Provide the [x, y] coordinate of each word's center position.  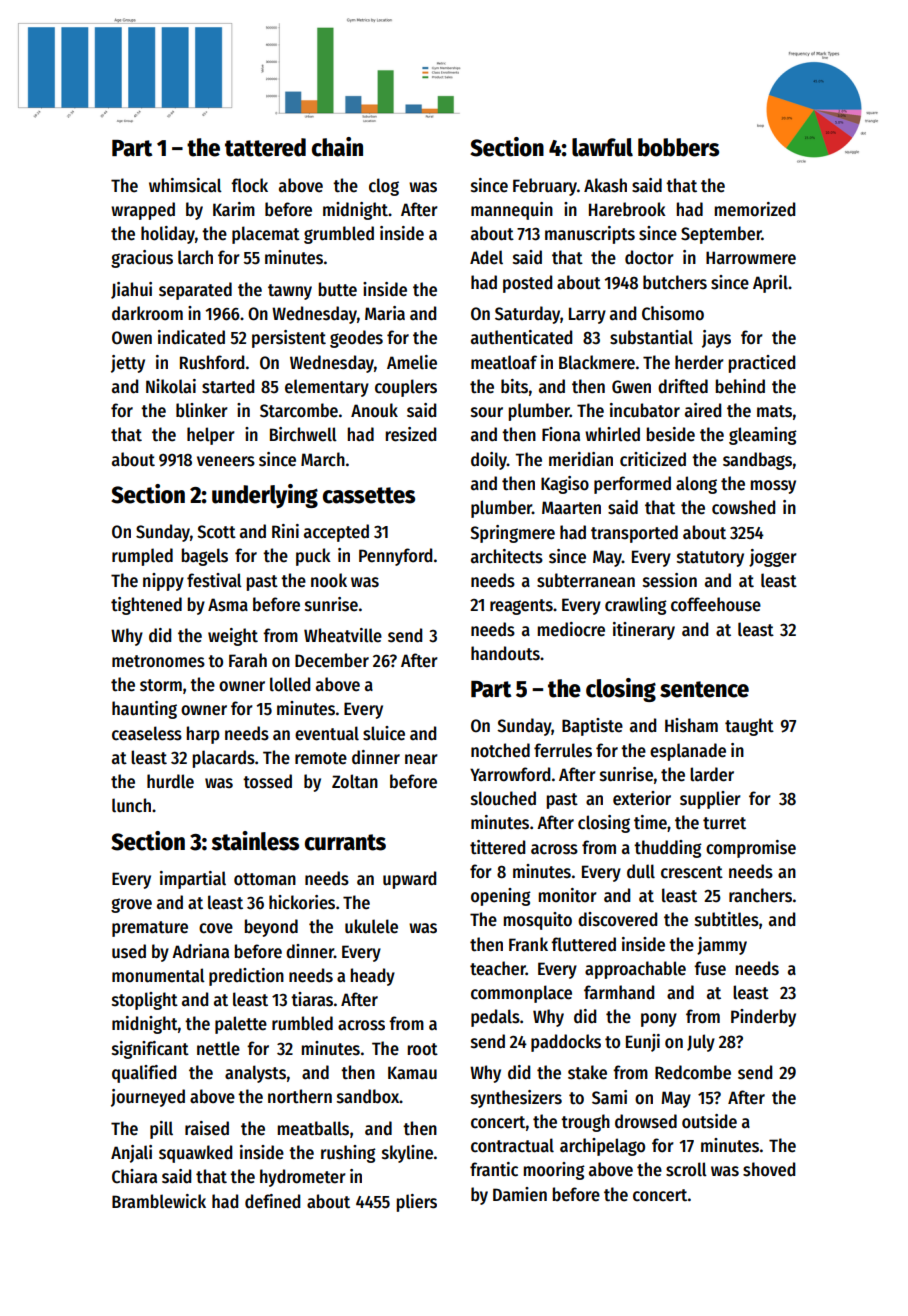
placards [223, 759]
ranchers [760, 895]
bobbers [678, 147]
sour [487, 412]
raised [207, 1128]
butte [337, 289]
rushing [348, 1154]
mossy [773, 487]
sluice [384, 733]
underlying [265, 496]
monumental [158, 975]
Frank [528, 944]
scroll [686, 1169]
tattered [265, 147]
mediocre [571, 629]
